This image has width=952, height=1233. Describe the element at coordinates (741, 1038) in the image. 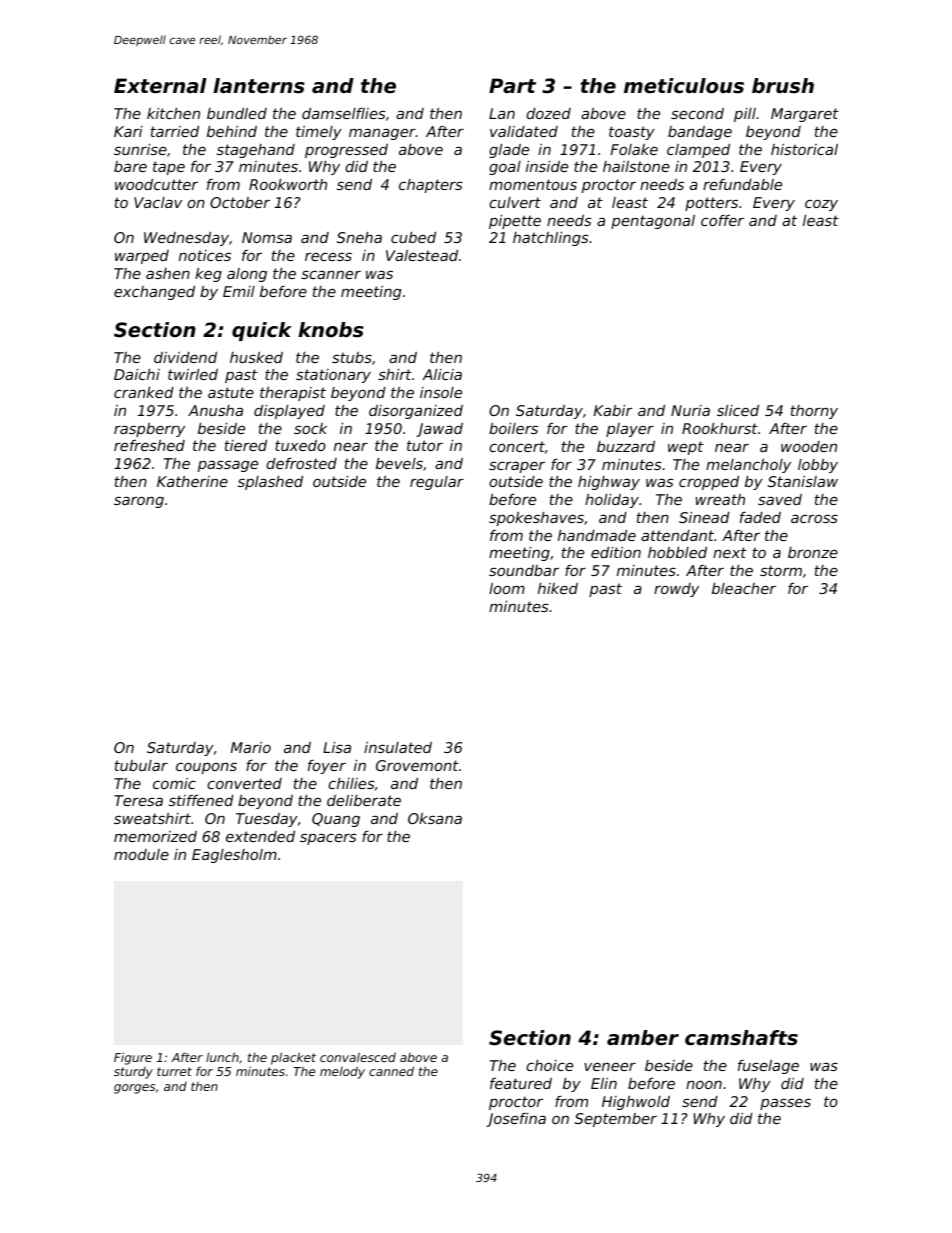

I see `camshafts` at that location.
